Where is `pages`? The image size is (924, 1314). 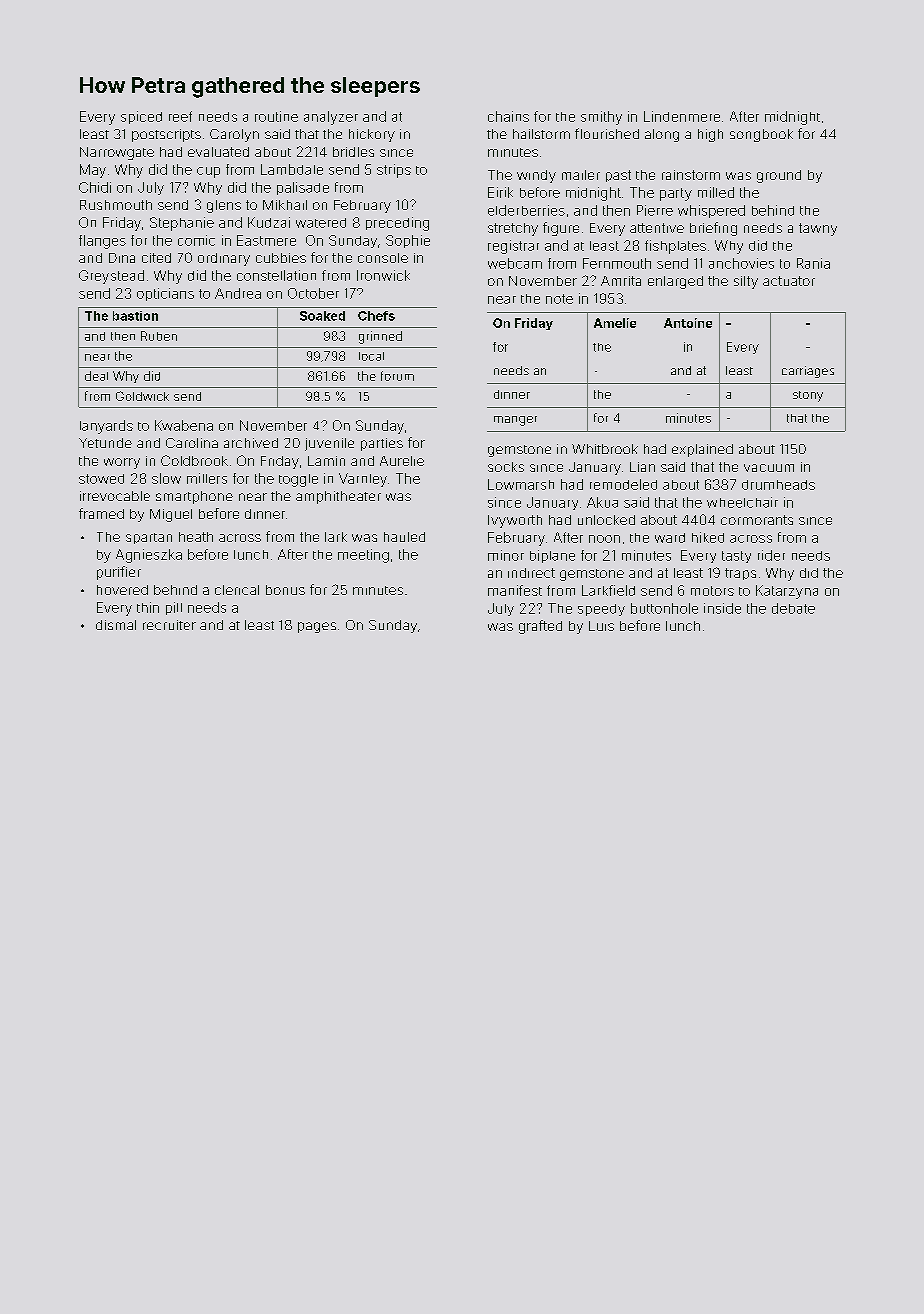
pages is located at coordinates (317, 627).
